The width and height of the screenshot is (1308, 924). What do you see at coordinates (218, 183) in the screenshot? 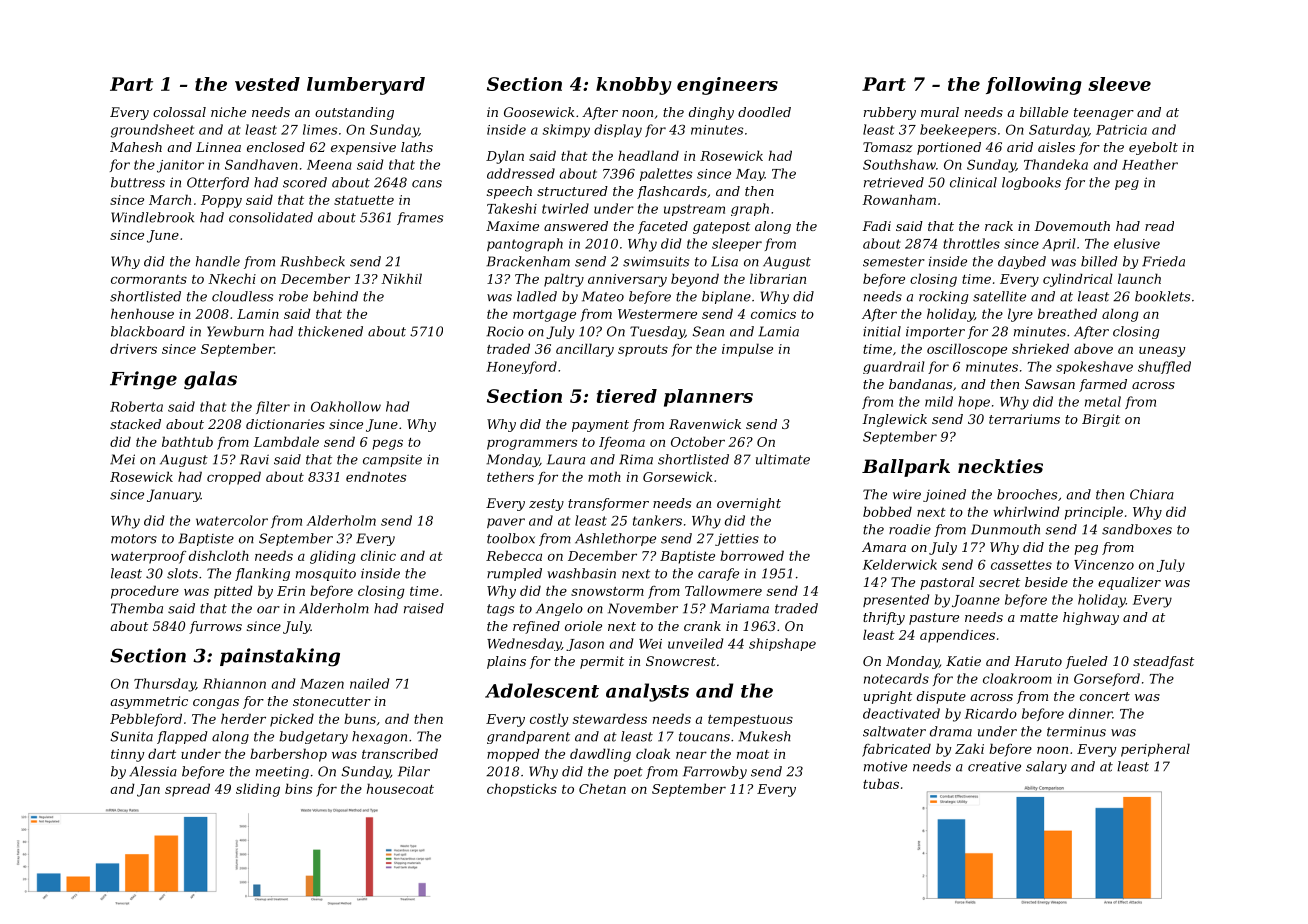
I see `Otterford` at bounding box center [218, 183].
